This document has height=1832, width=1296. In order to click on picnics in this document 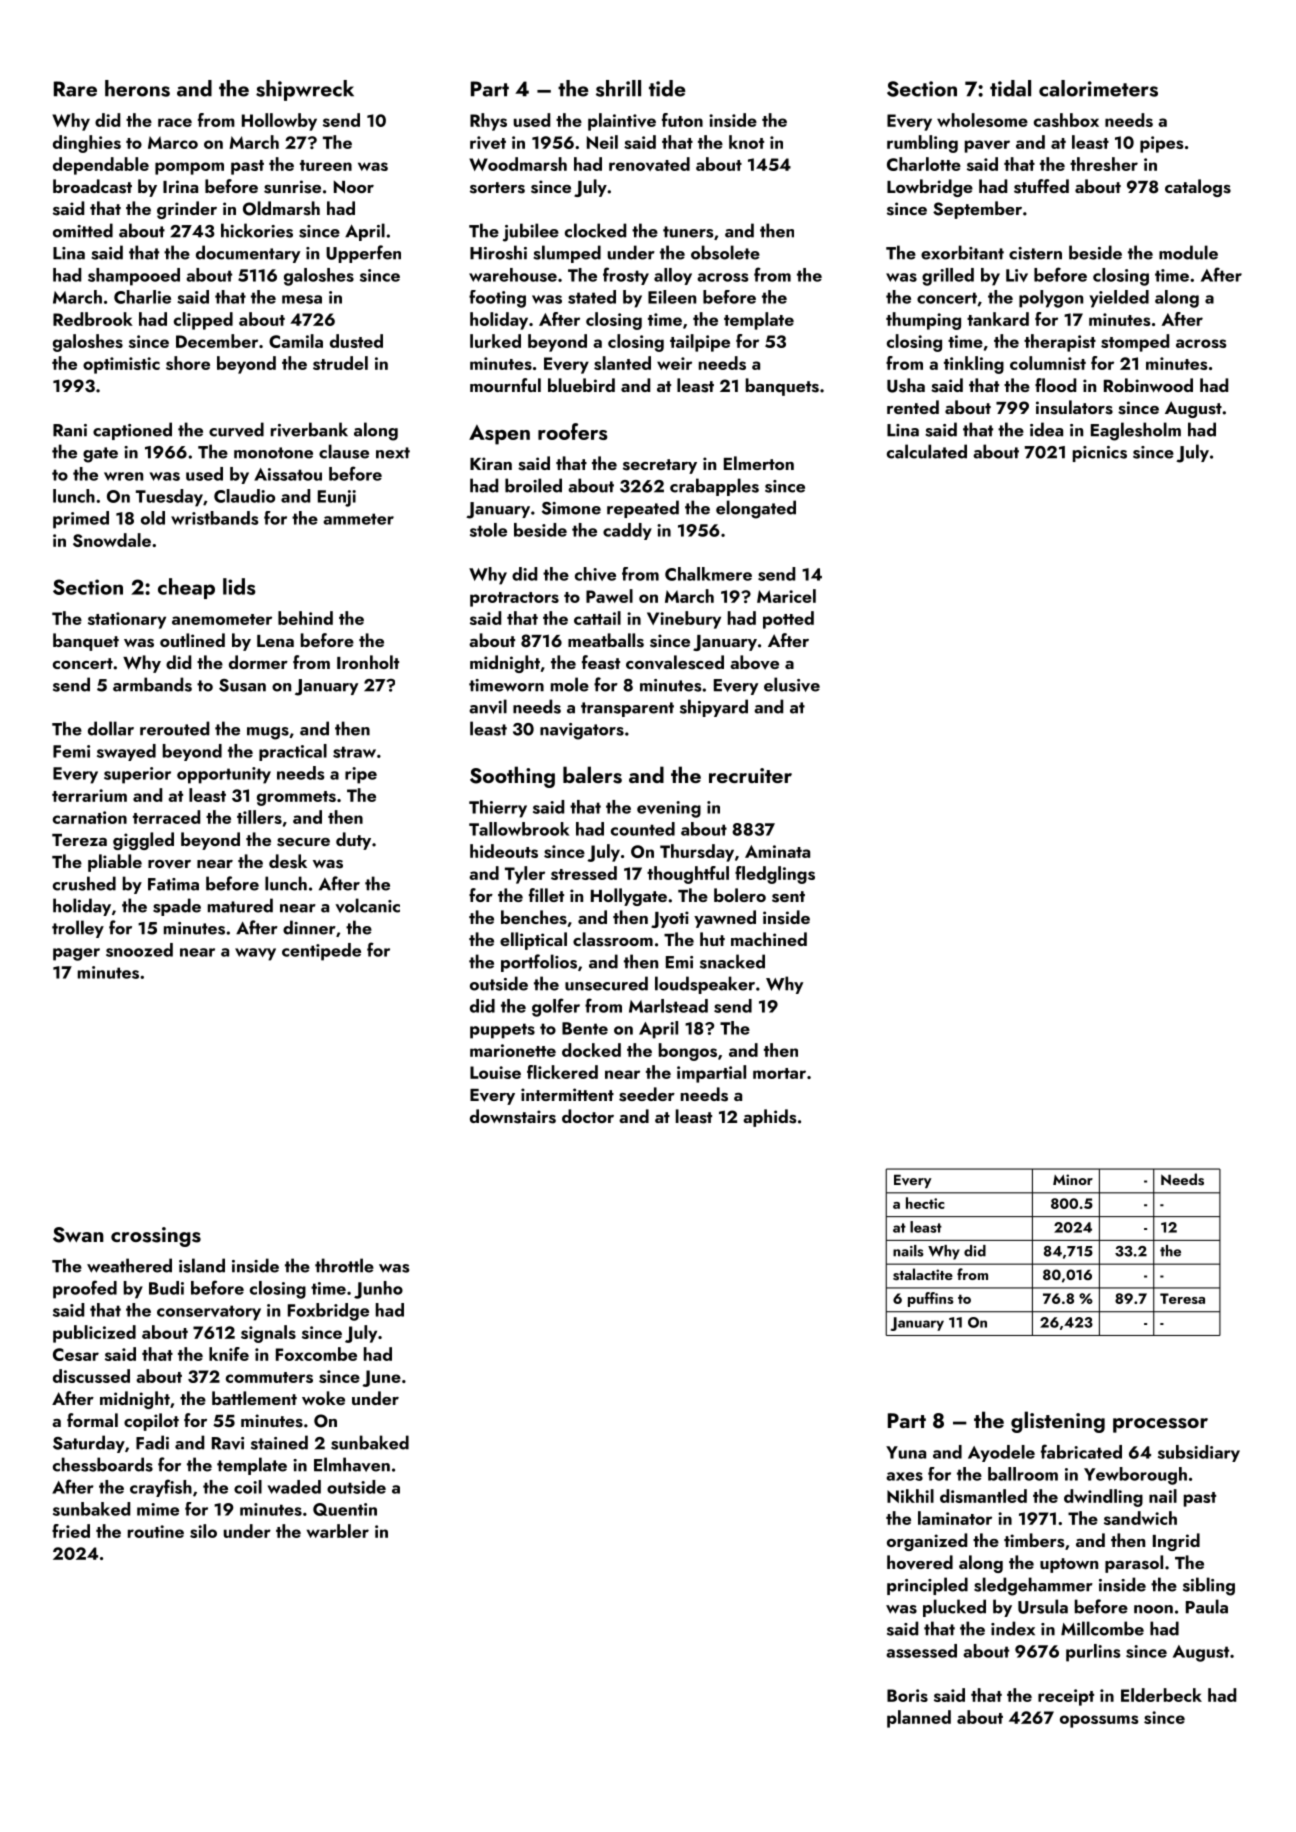, I will do `click(1100, 454)`.
